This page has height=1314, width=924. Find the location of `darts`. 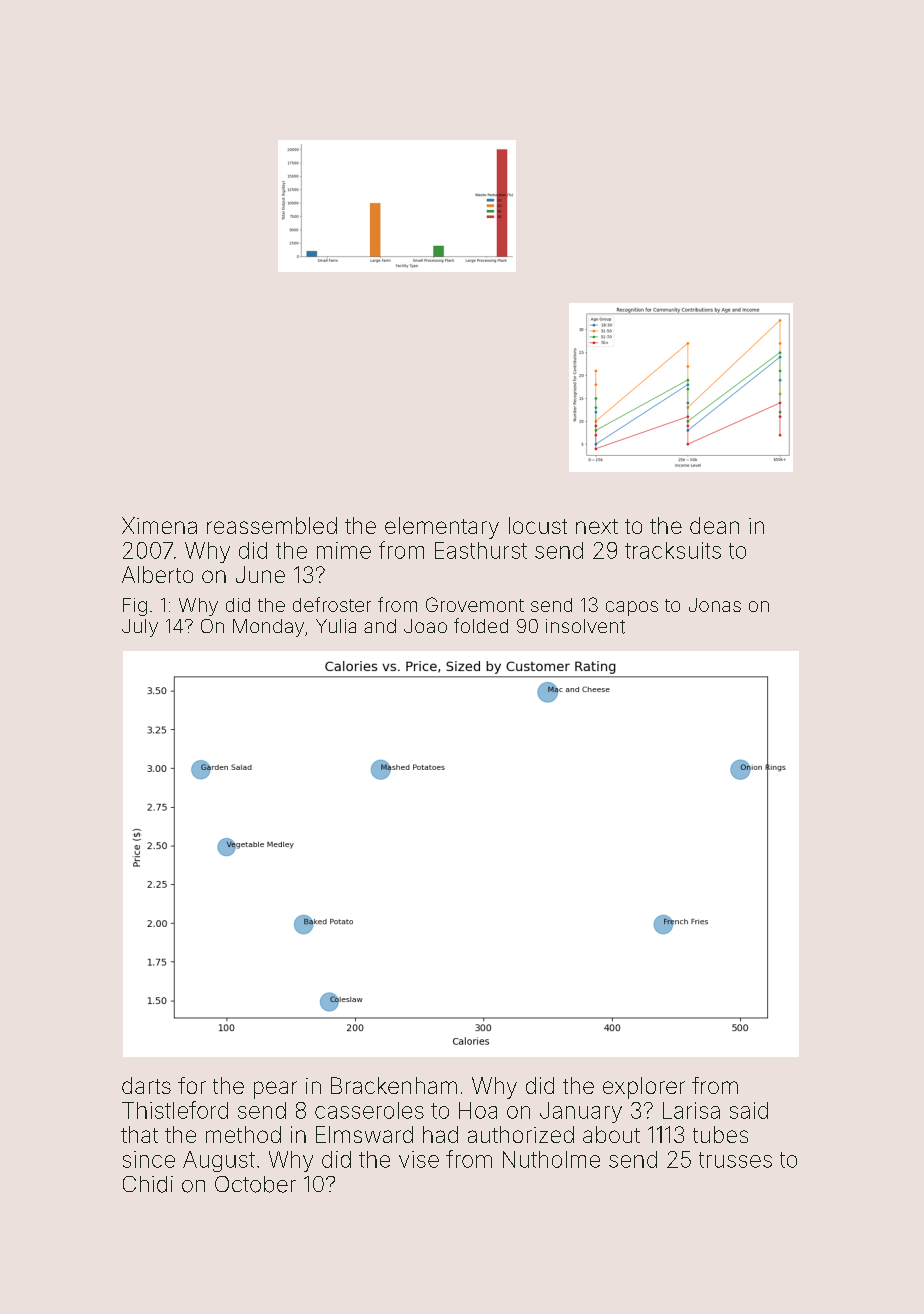

darts is located at coordinates (146, 1085).
